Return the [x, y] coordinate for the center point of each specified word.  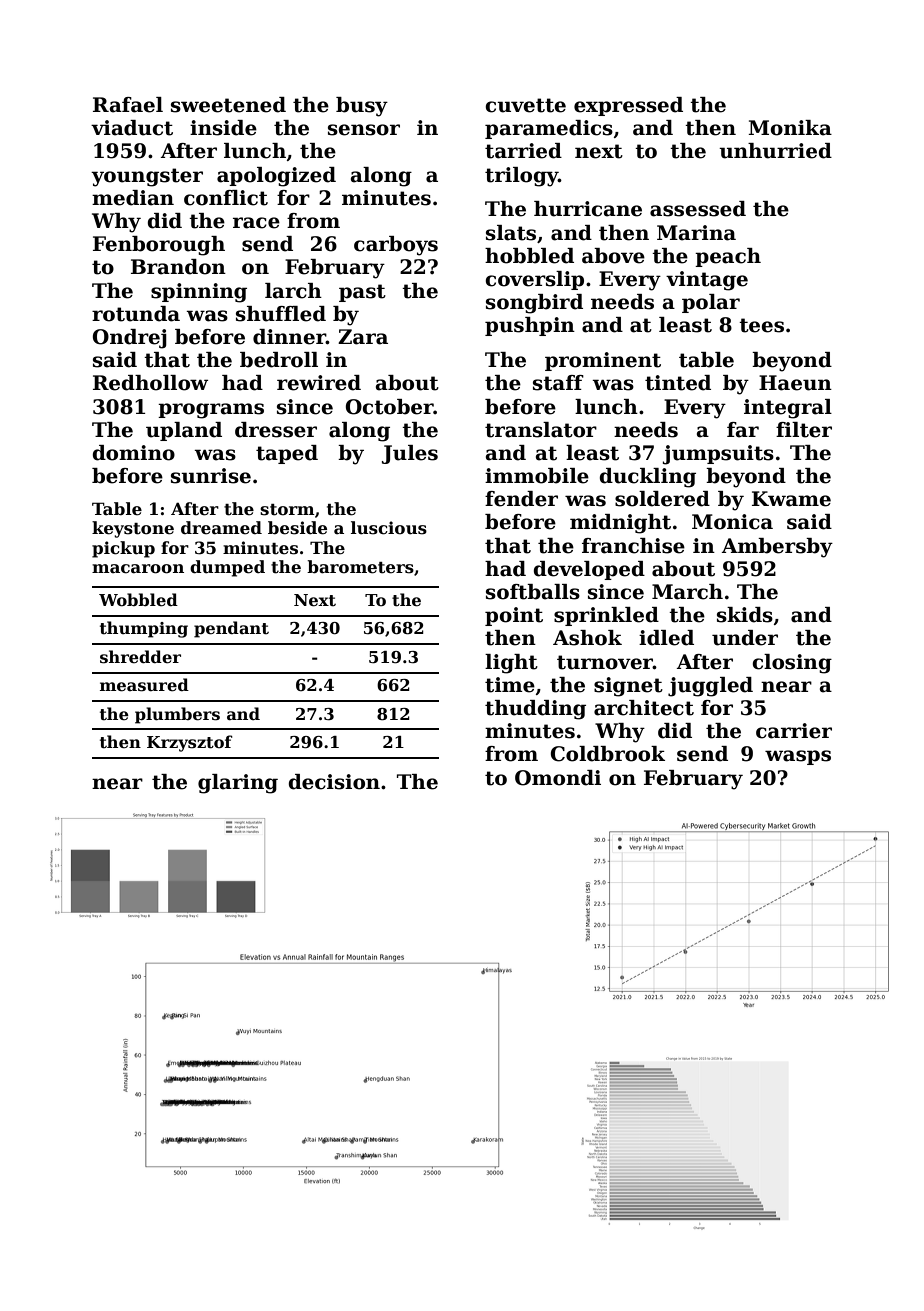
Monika [790, 128]
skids [745, 615]
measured [144, 685]
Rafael [128, 105]
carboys [396, 246]
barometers [360, 567]
